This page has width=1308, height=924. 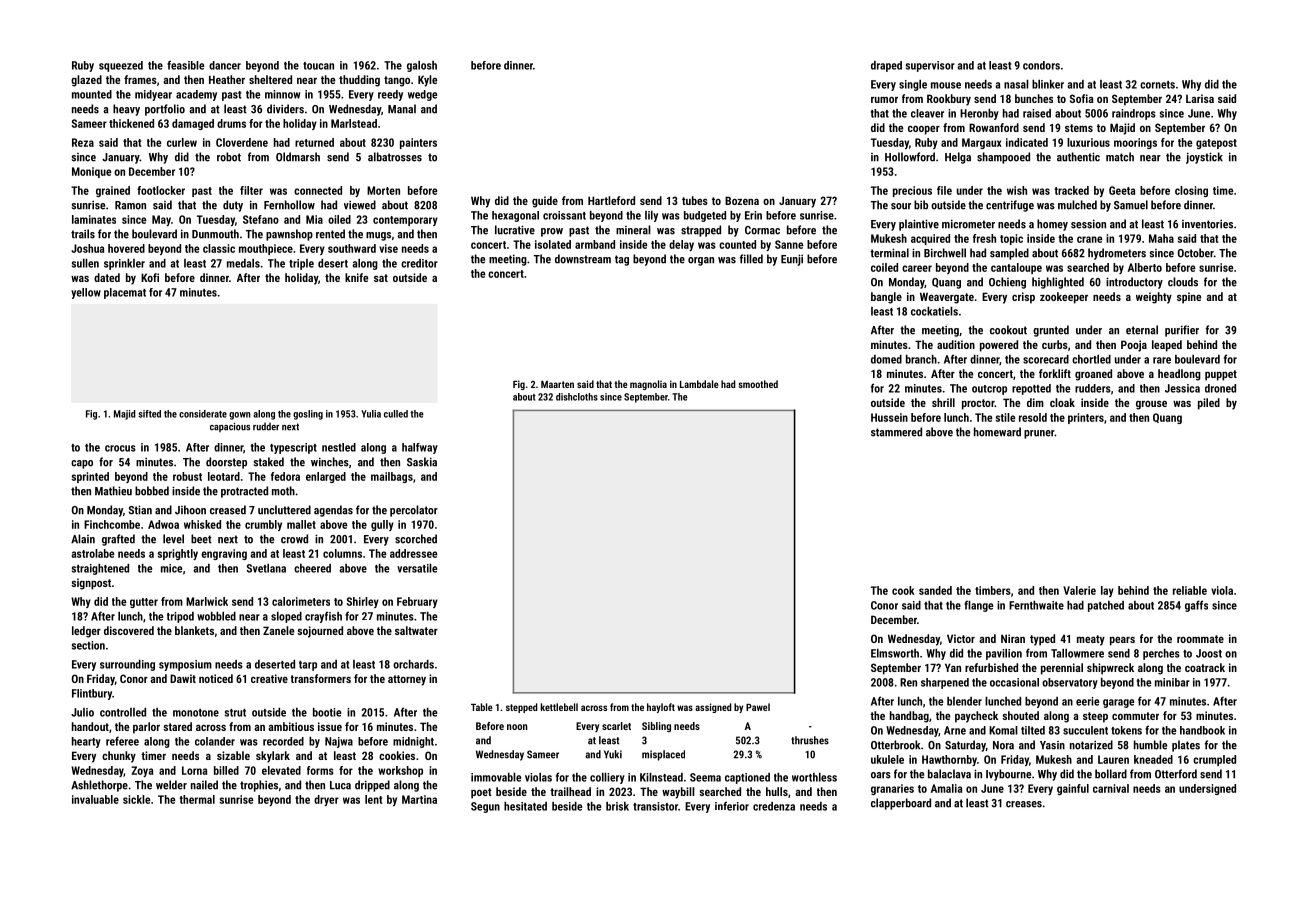 I want to click on halfway, so click(x=420, y=448).
